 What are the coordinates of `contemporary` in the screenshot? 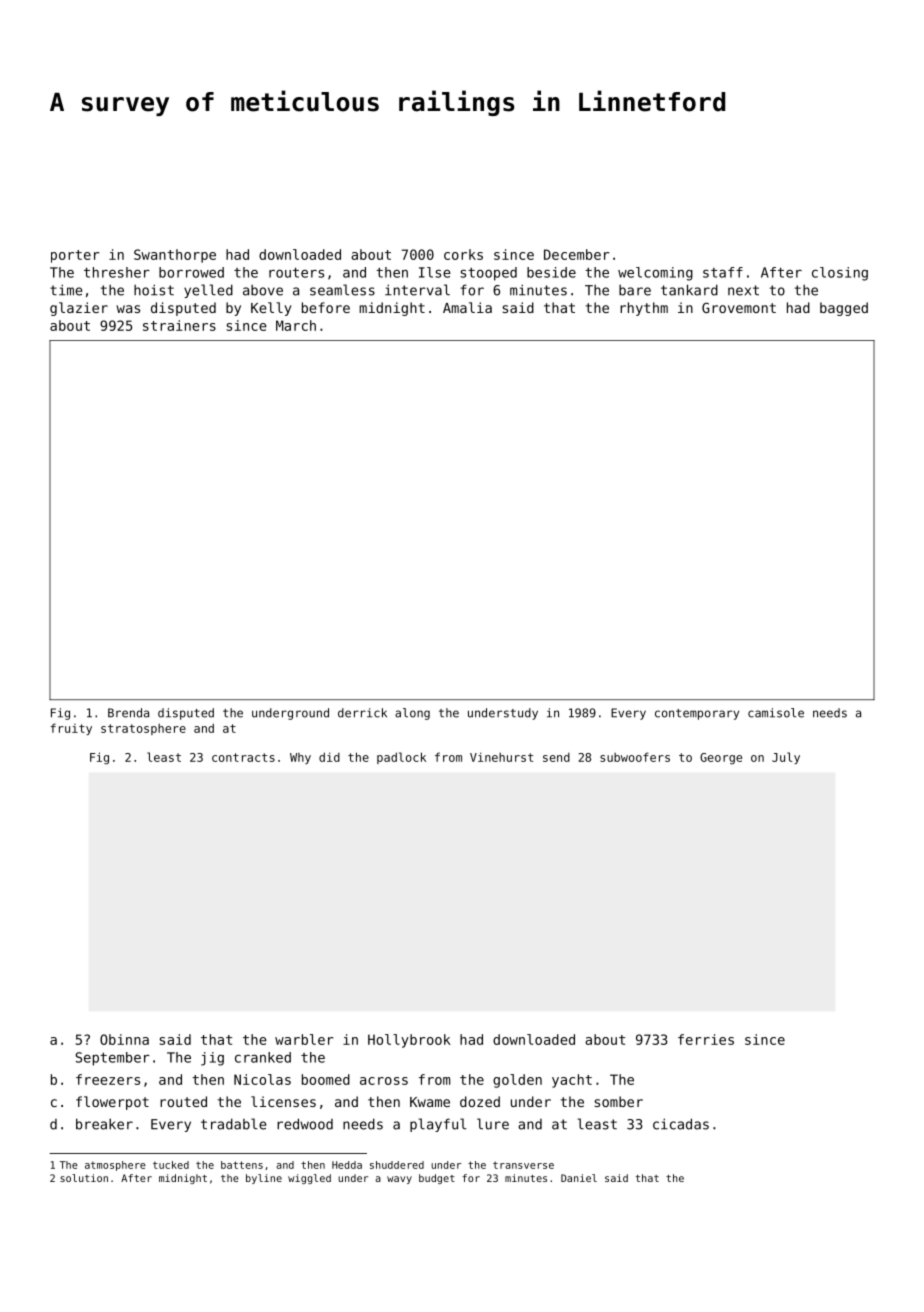 It's located at (697, 714).
